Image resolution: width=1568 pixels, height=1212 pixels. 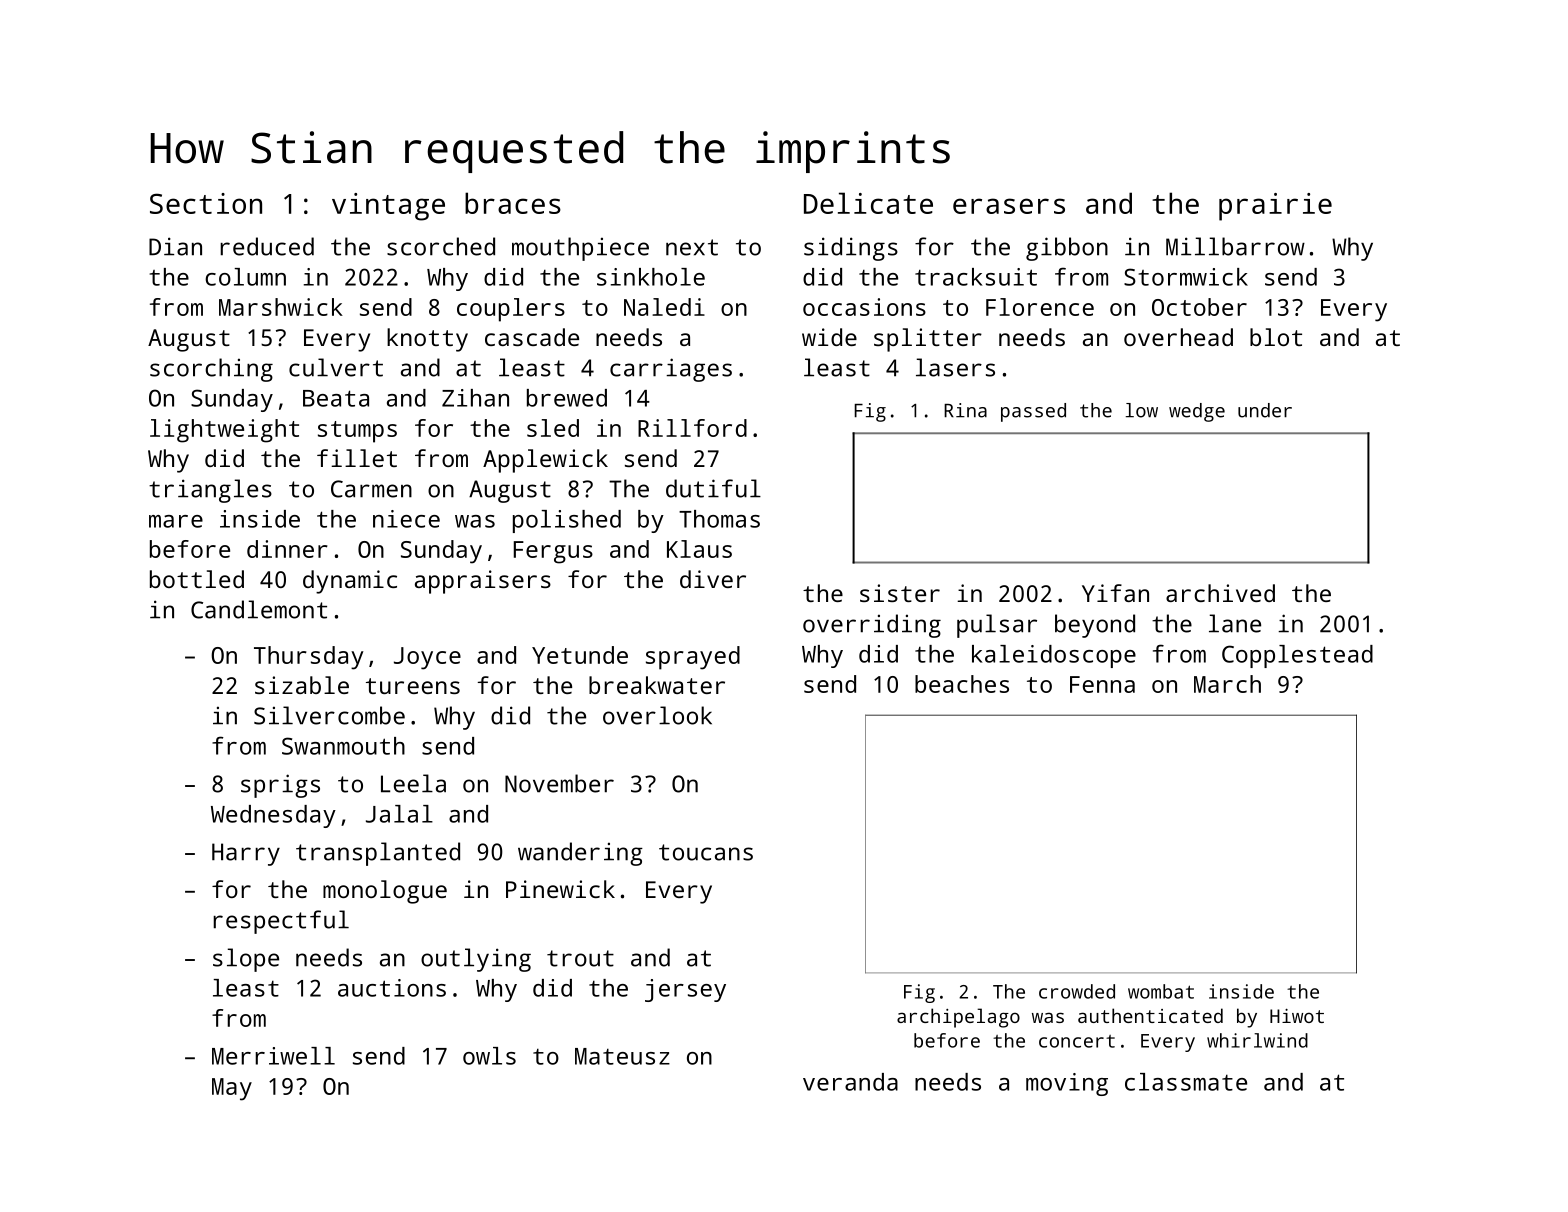 What do you see at coordinates (246, 960) in the document?
I see `slope` at bounding box center [246, 960].
